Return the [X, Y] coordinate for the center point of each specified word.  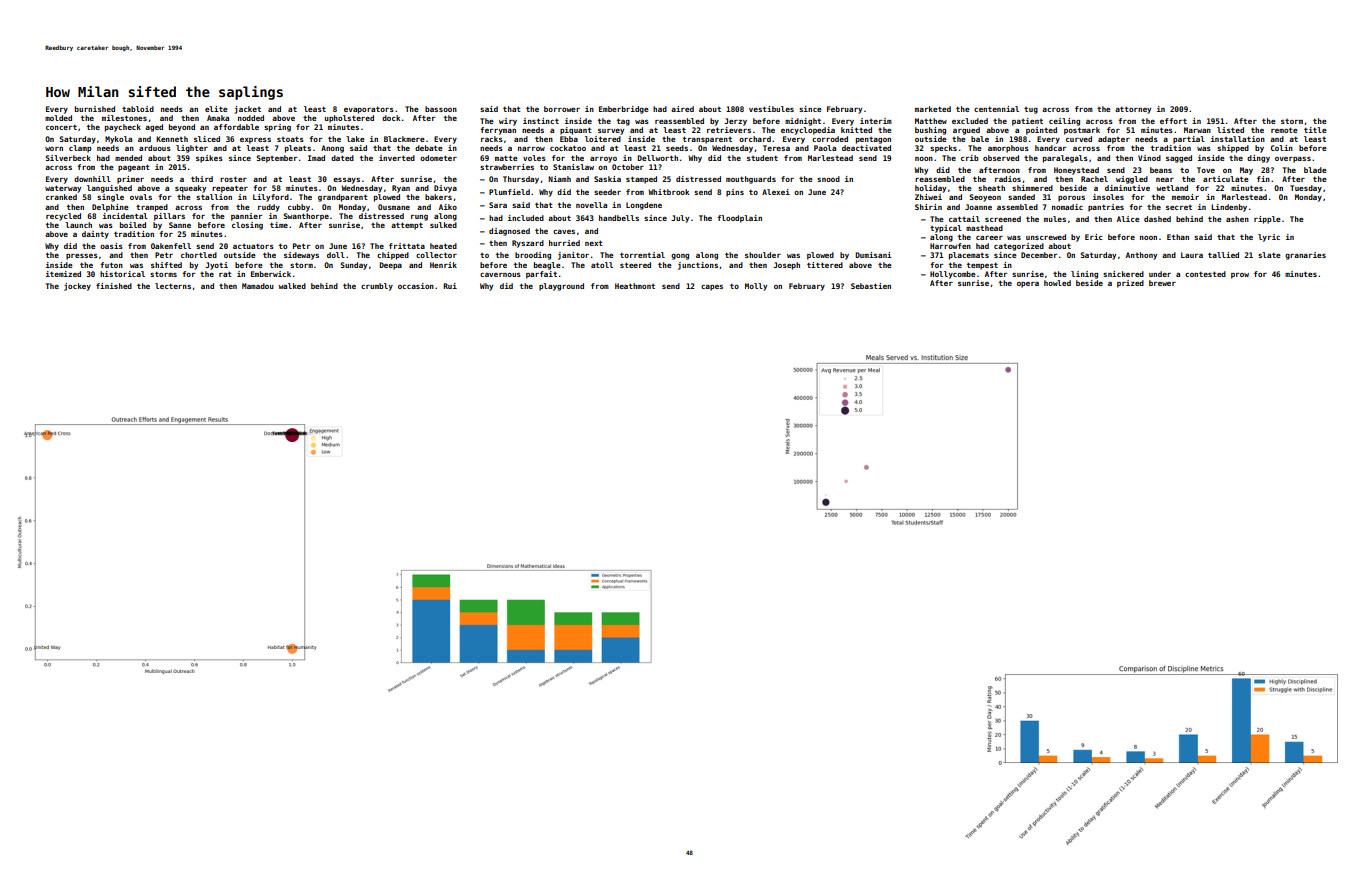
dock [391, 118]
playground [561, 287]
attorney [1133, 110]
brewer [1162, 283]
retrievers [729, 130]
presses [82, 257]
